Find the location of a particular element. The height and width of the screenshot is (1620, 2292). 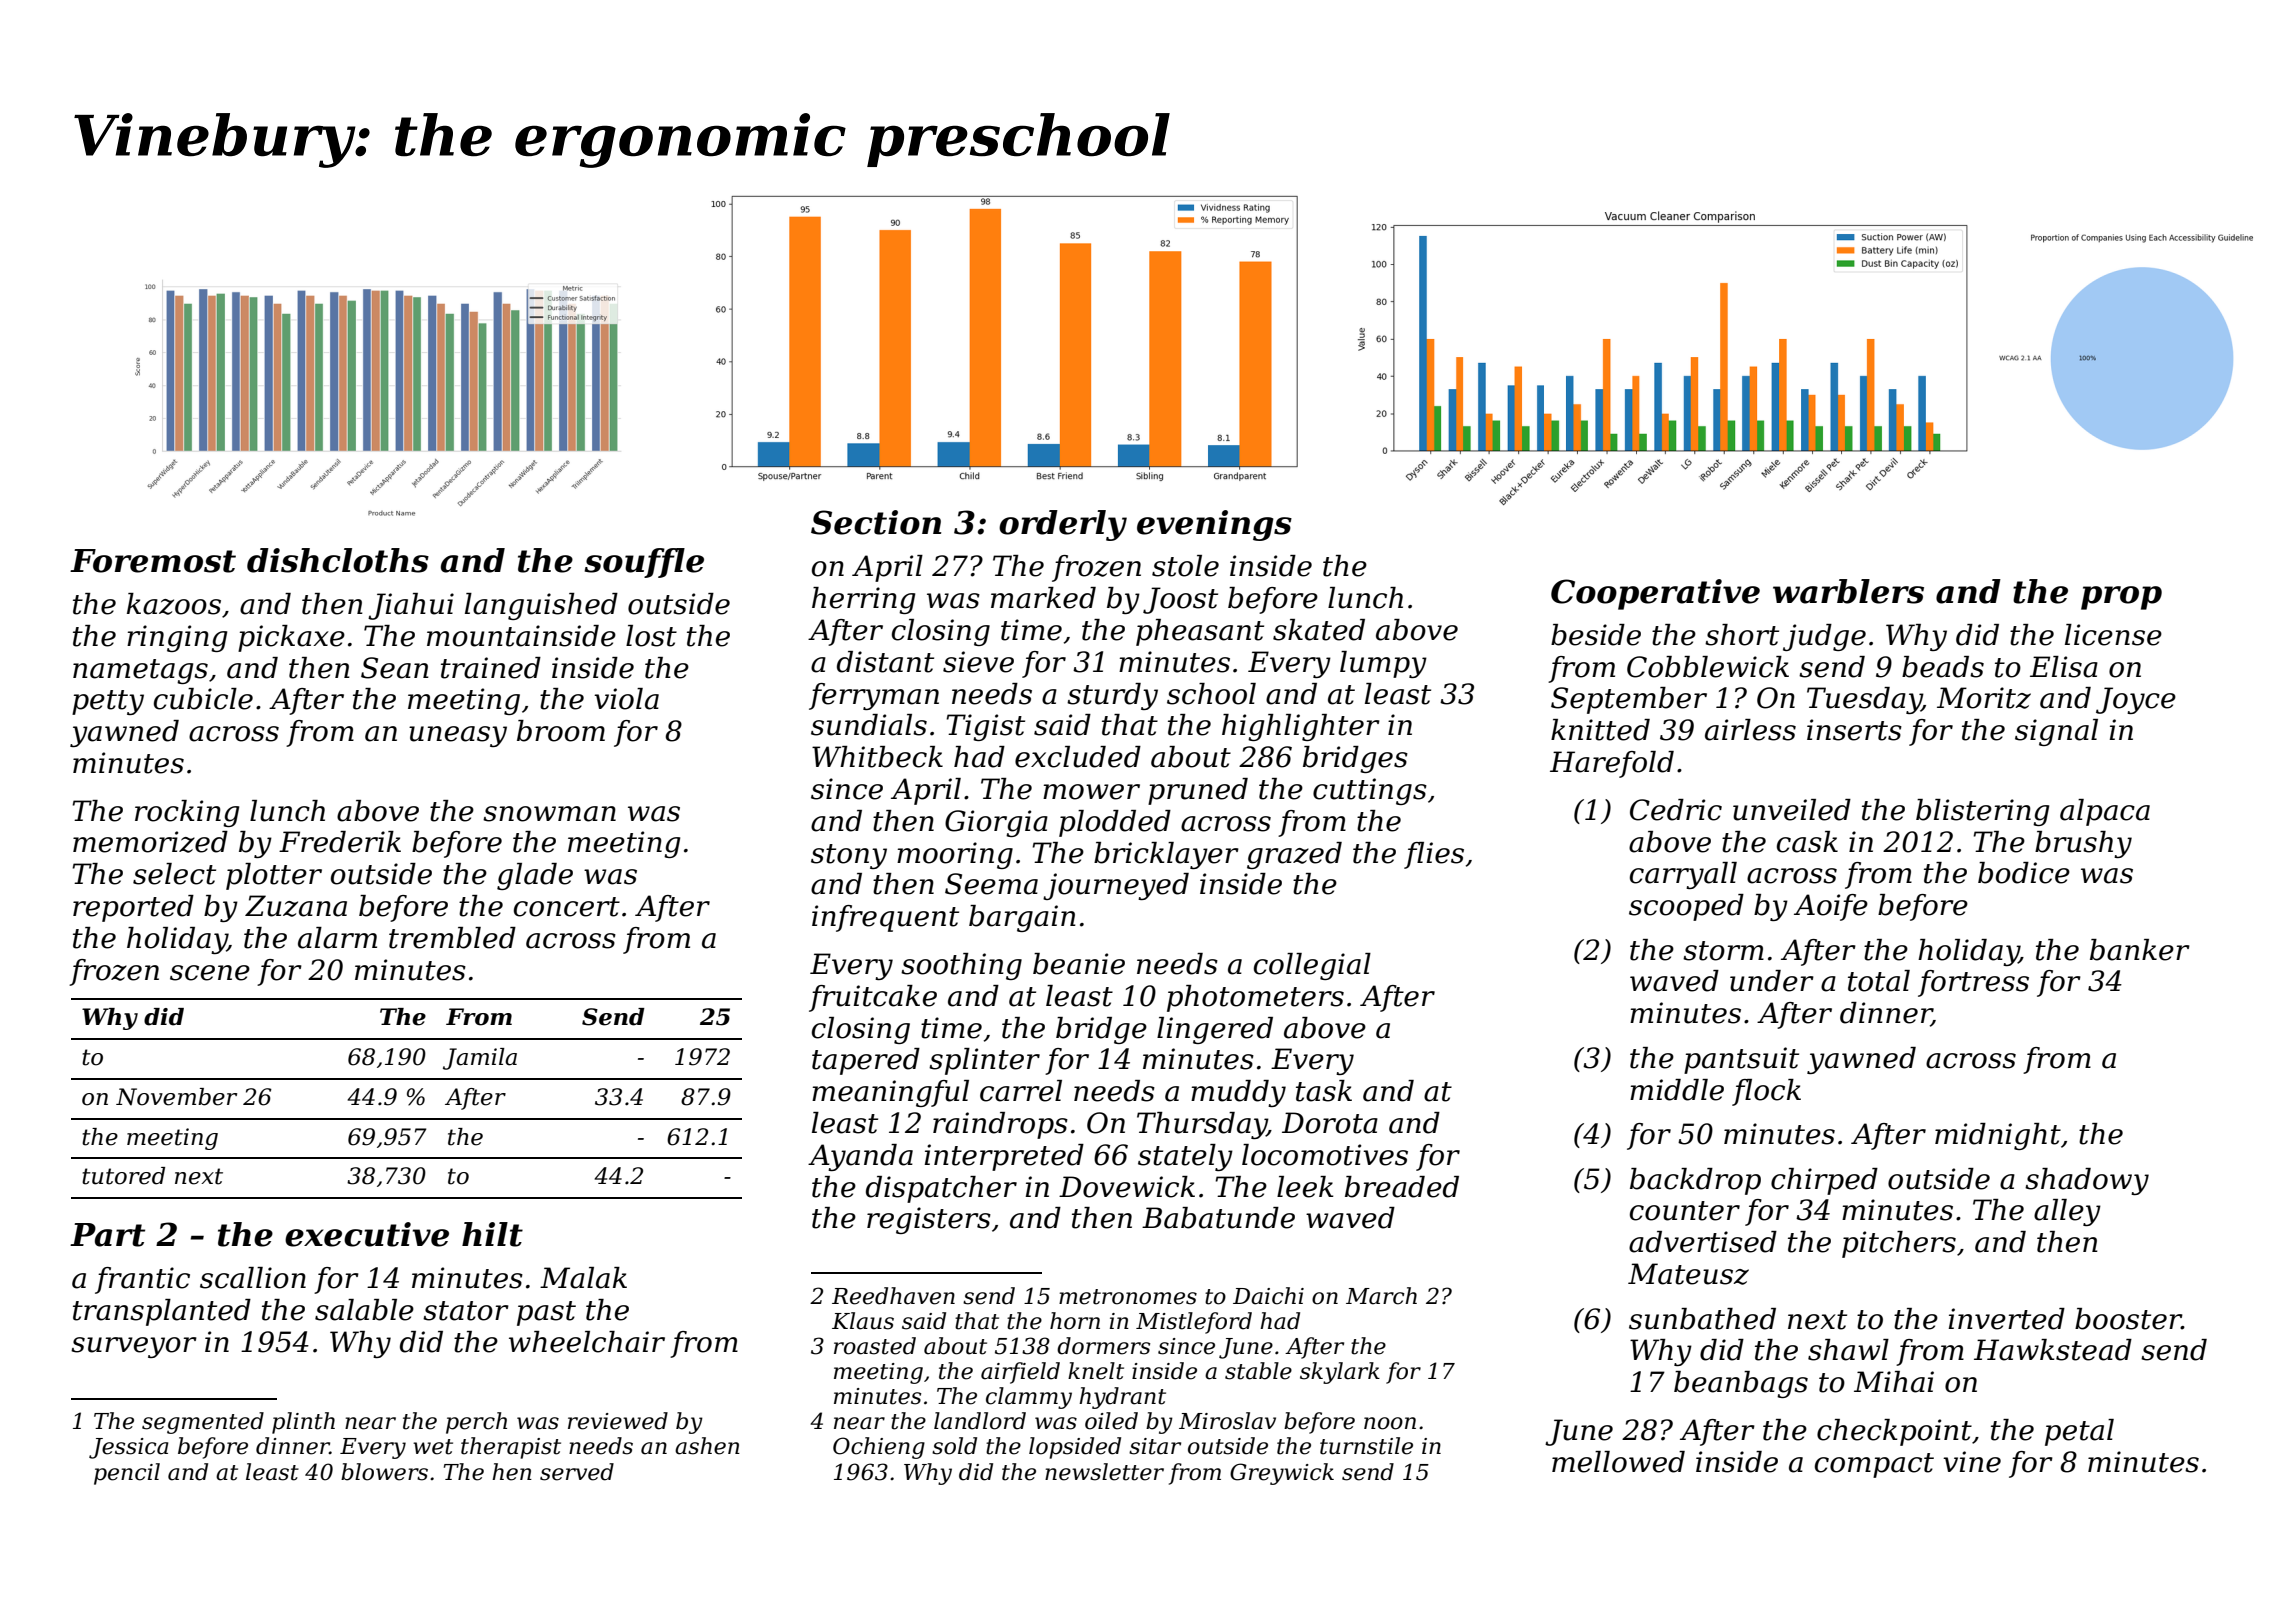

license is located at coordinates (2113, 635).
